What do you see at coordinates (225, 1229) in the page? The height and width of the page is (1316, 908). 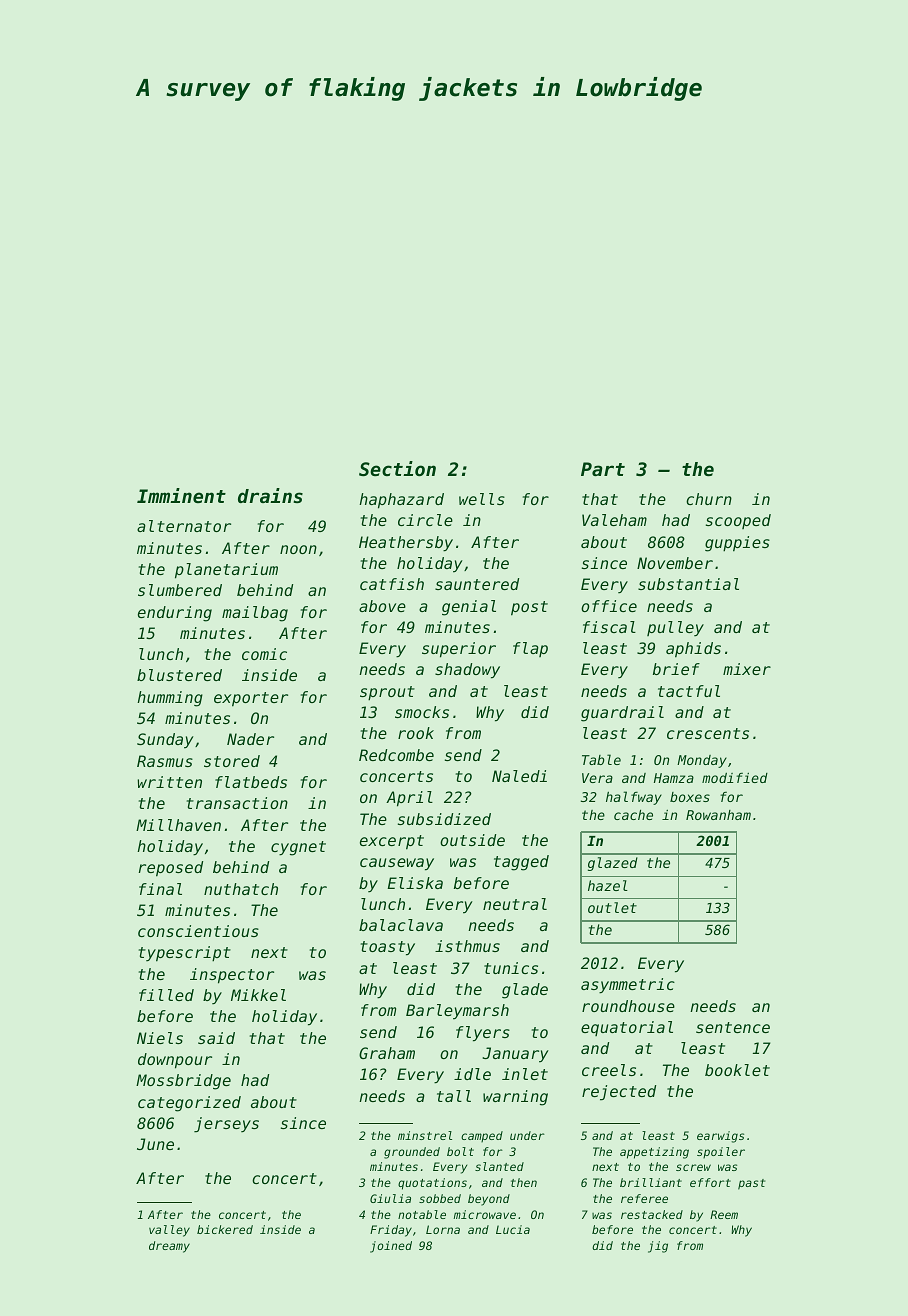 I see `bickered` at bounding box center [225, 1229].
